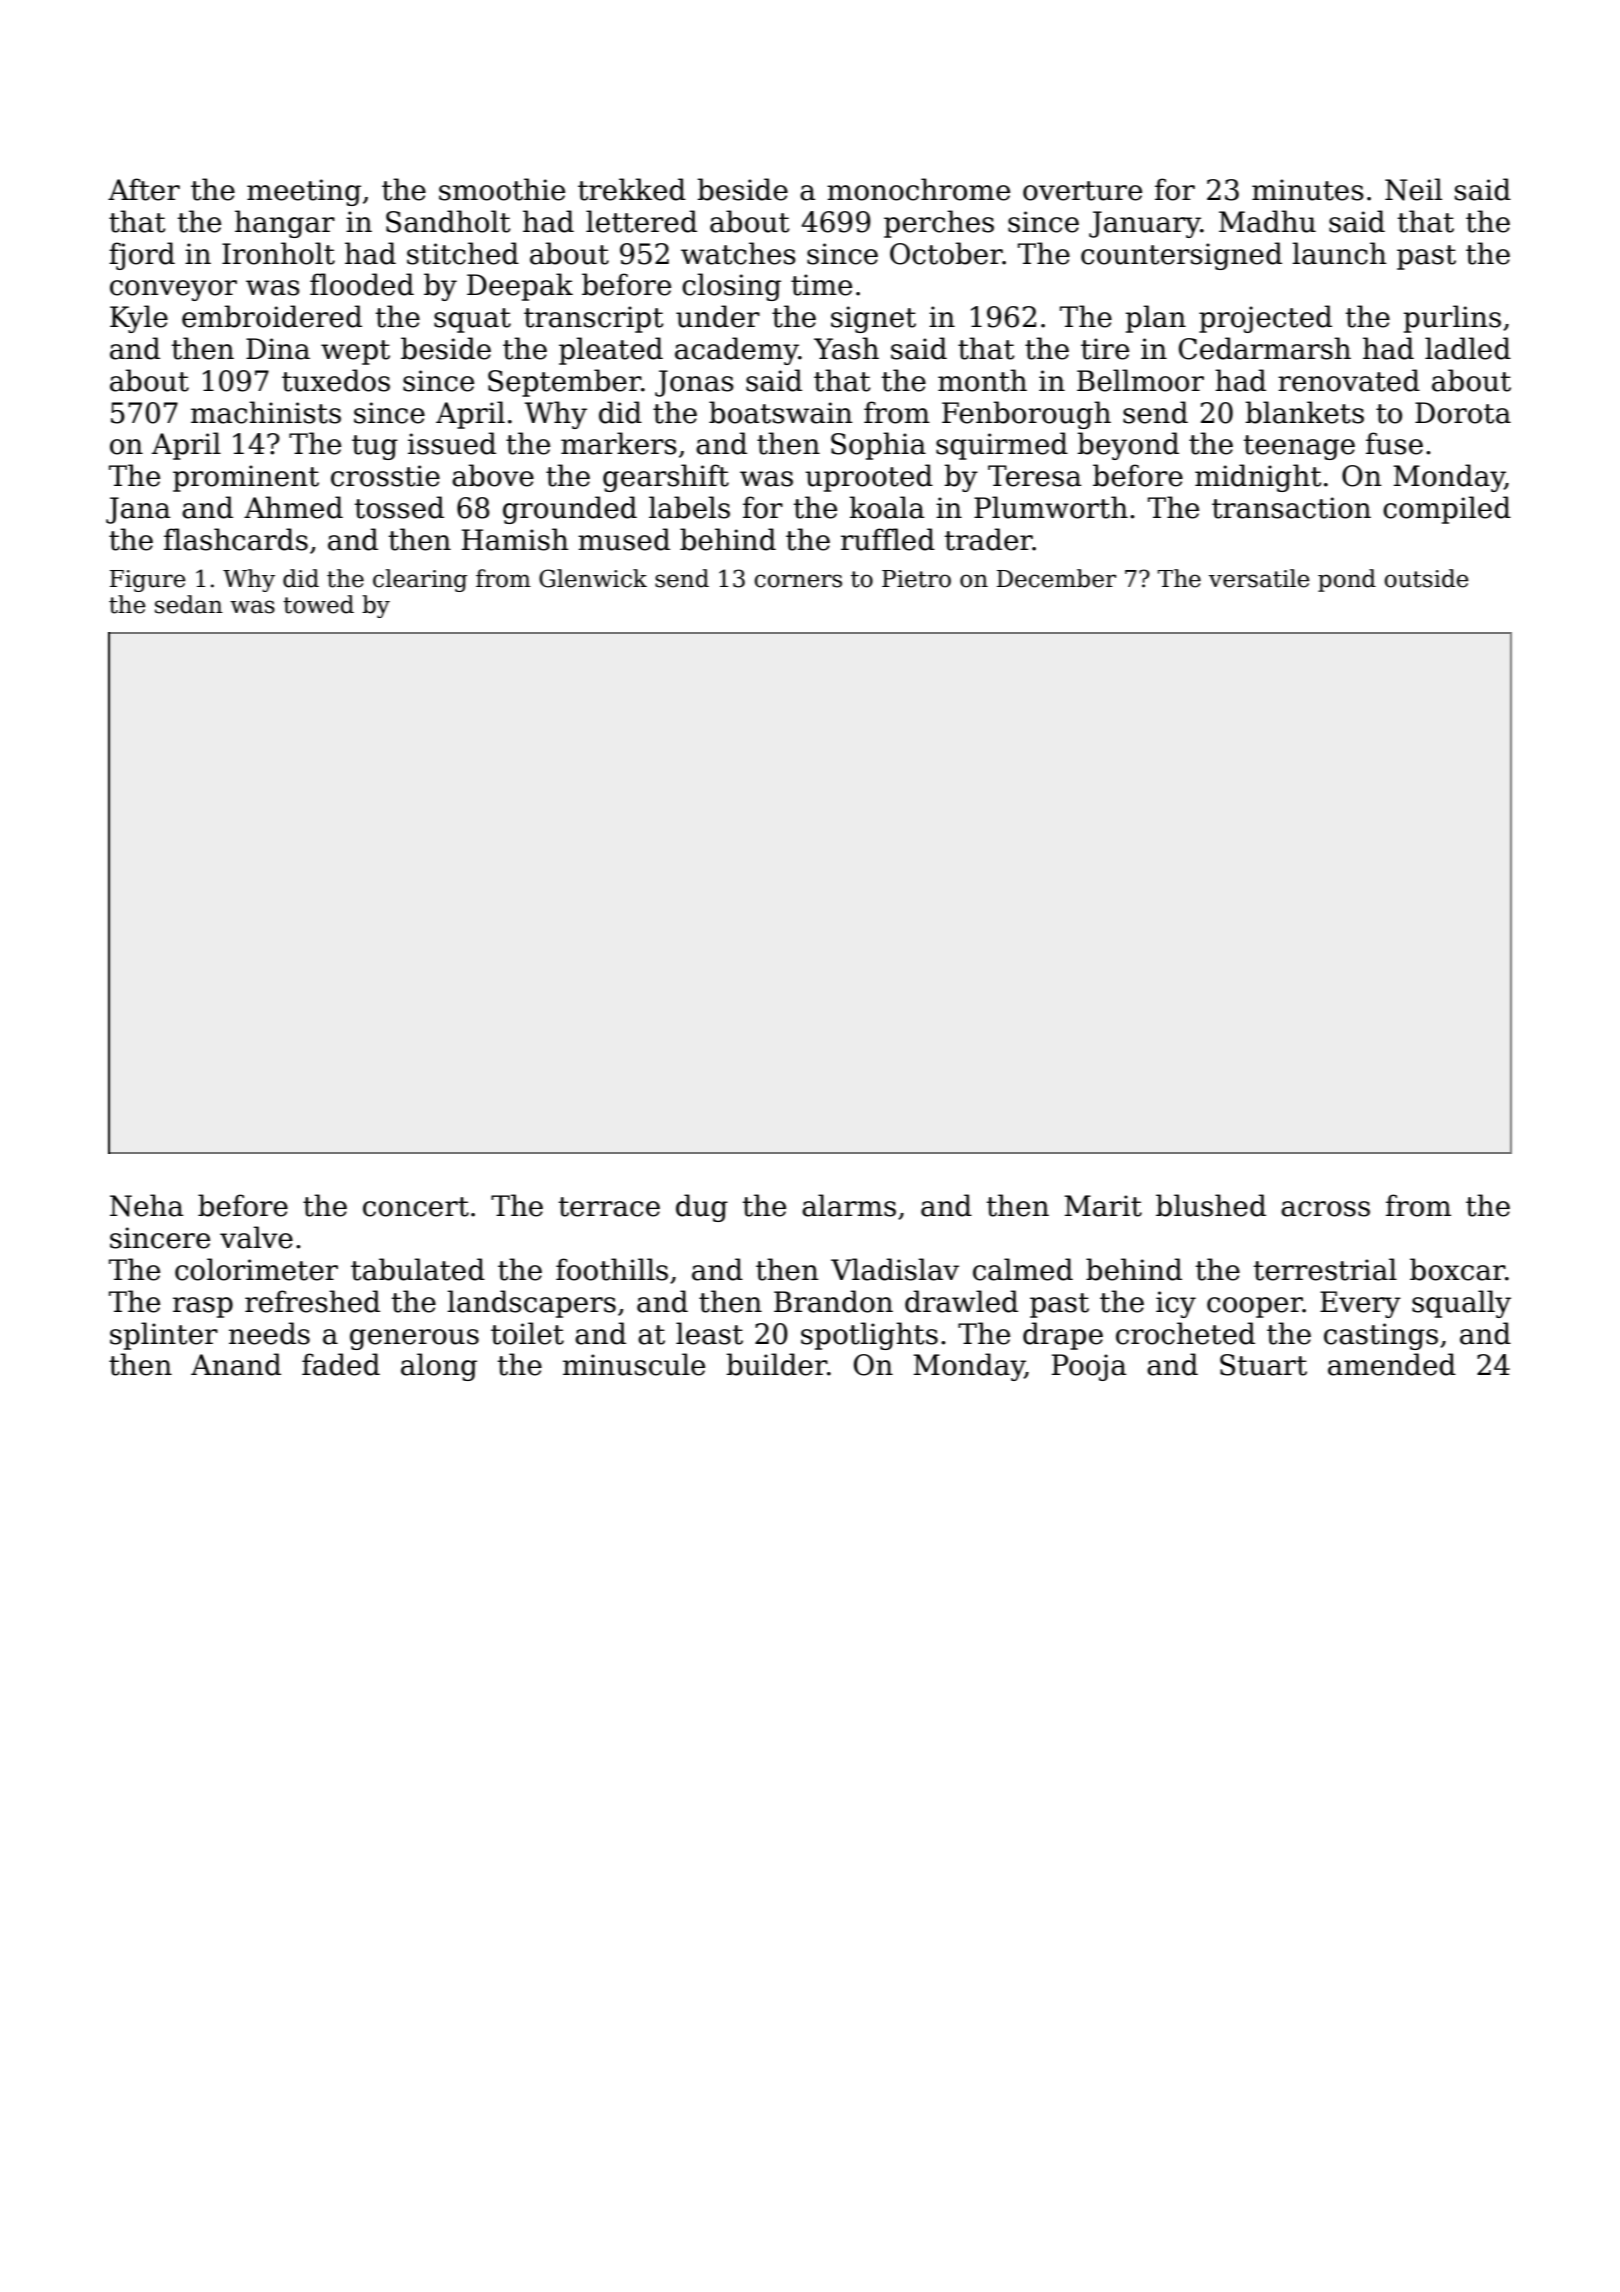 The height and width of the image is (2292, 1620). What do you see at coordinates (147, 1205) in the image?
I see `Neha` at bounding box center [147, 1205].
